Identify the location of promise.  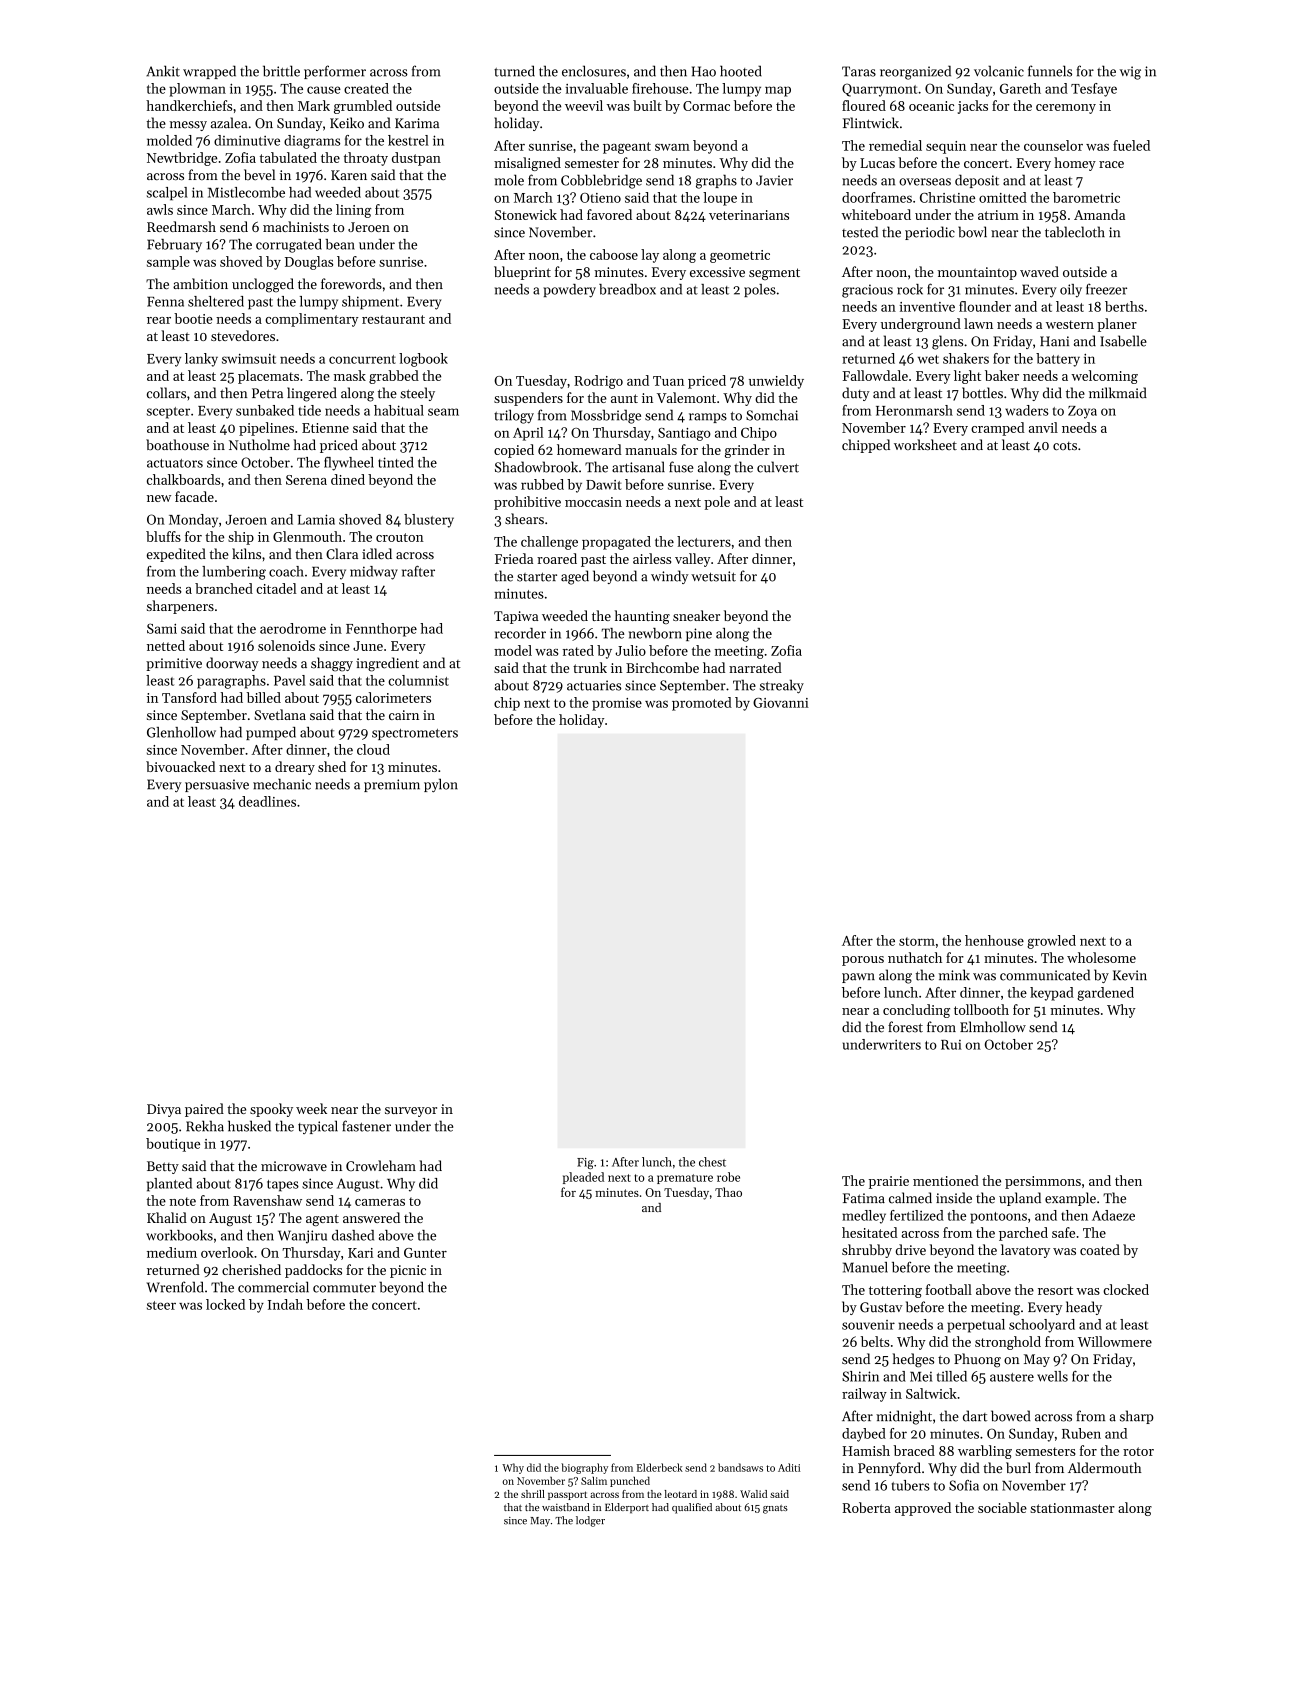
(617, 704).
